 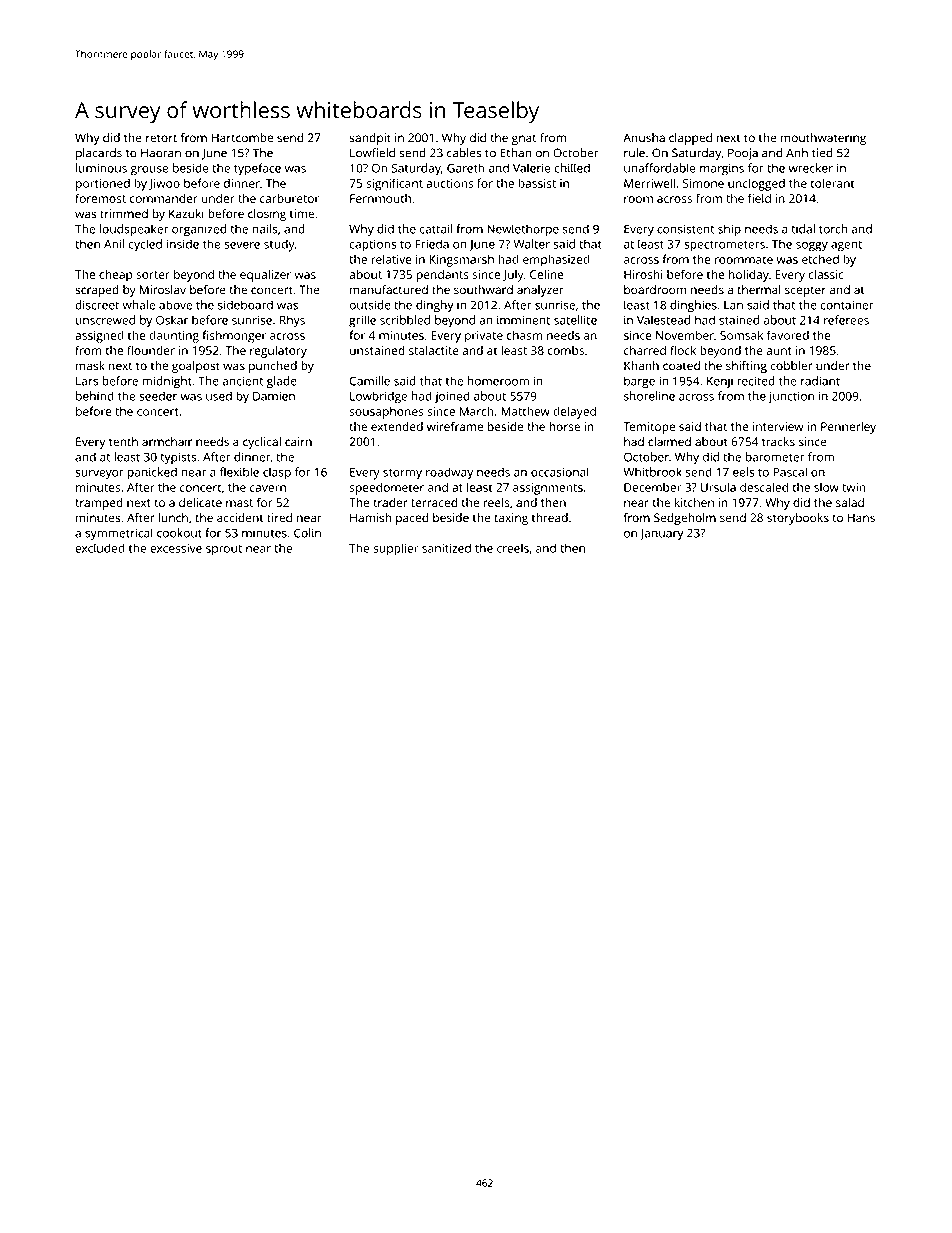 I want to click on Fernmouth, so click(x=380, y=198).
